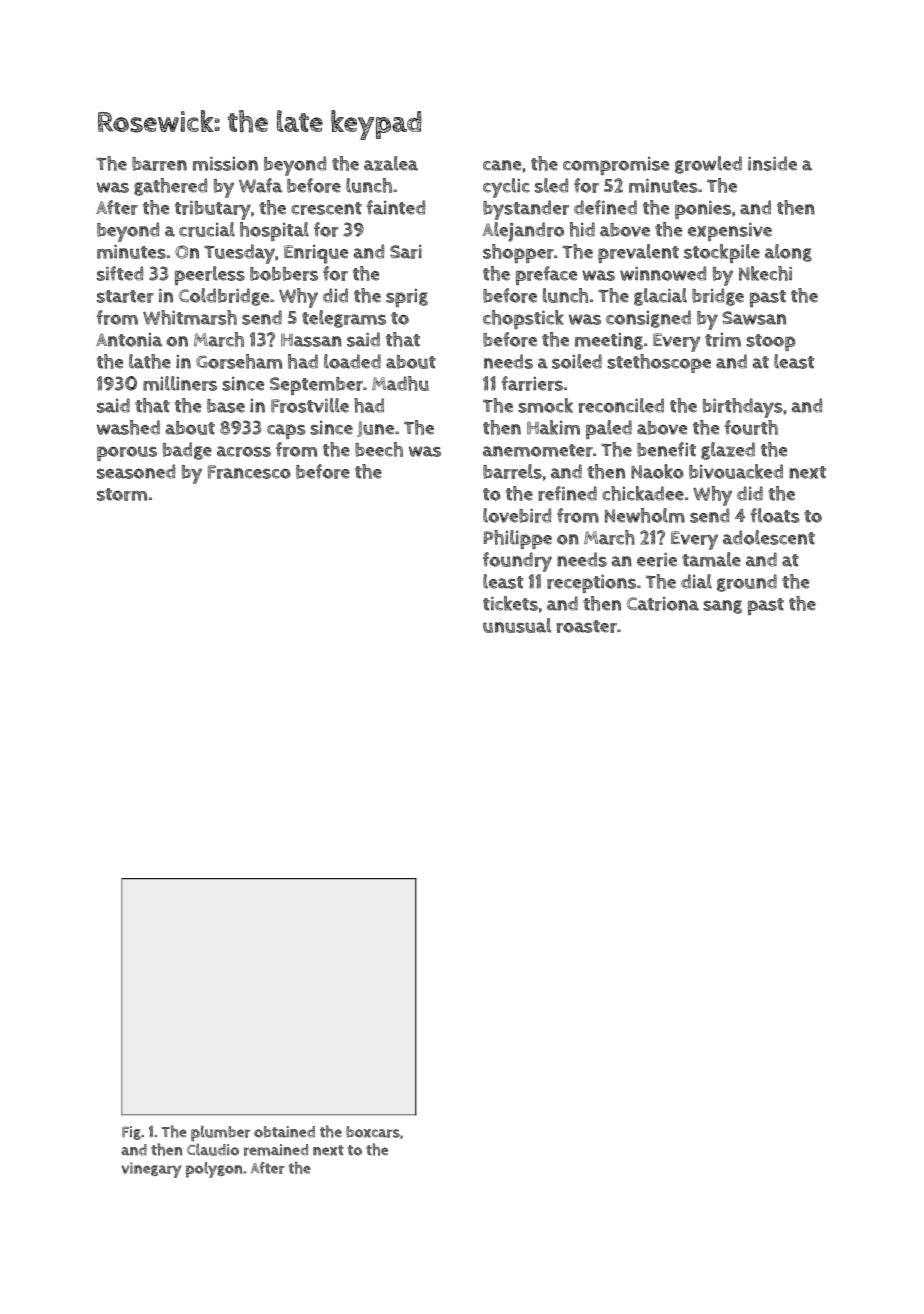 This screenshot has height=1314, width=924. Describe the element at coordinates (249, 472) in the screenshot. I see `Francesco` at that location.
